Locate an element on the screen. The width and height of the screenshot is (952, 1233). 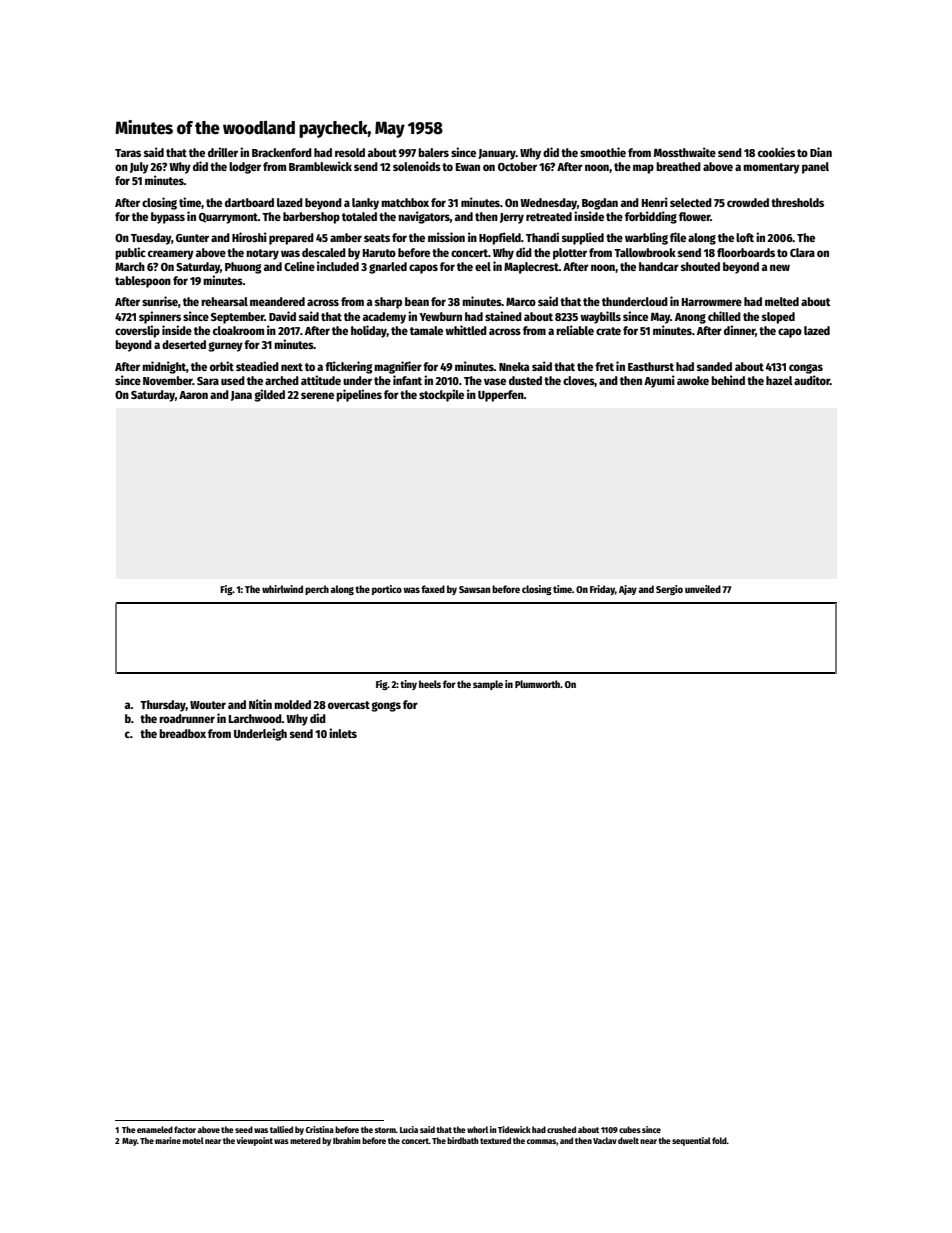
flickering is located at coordinates (349, 367).
